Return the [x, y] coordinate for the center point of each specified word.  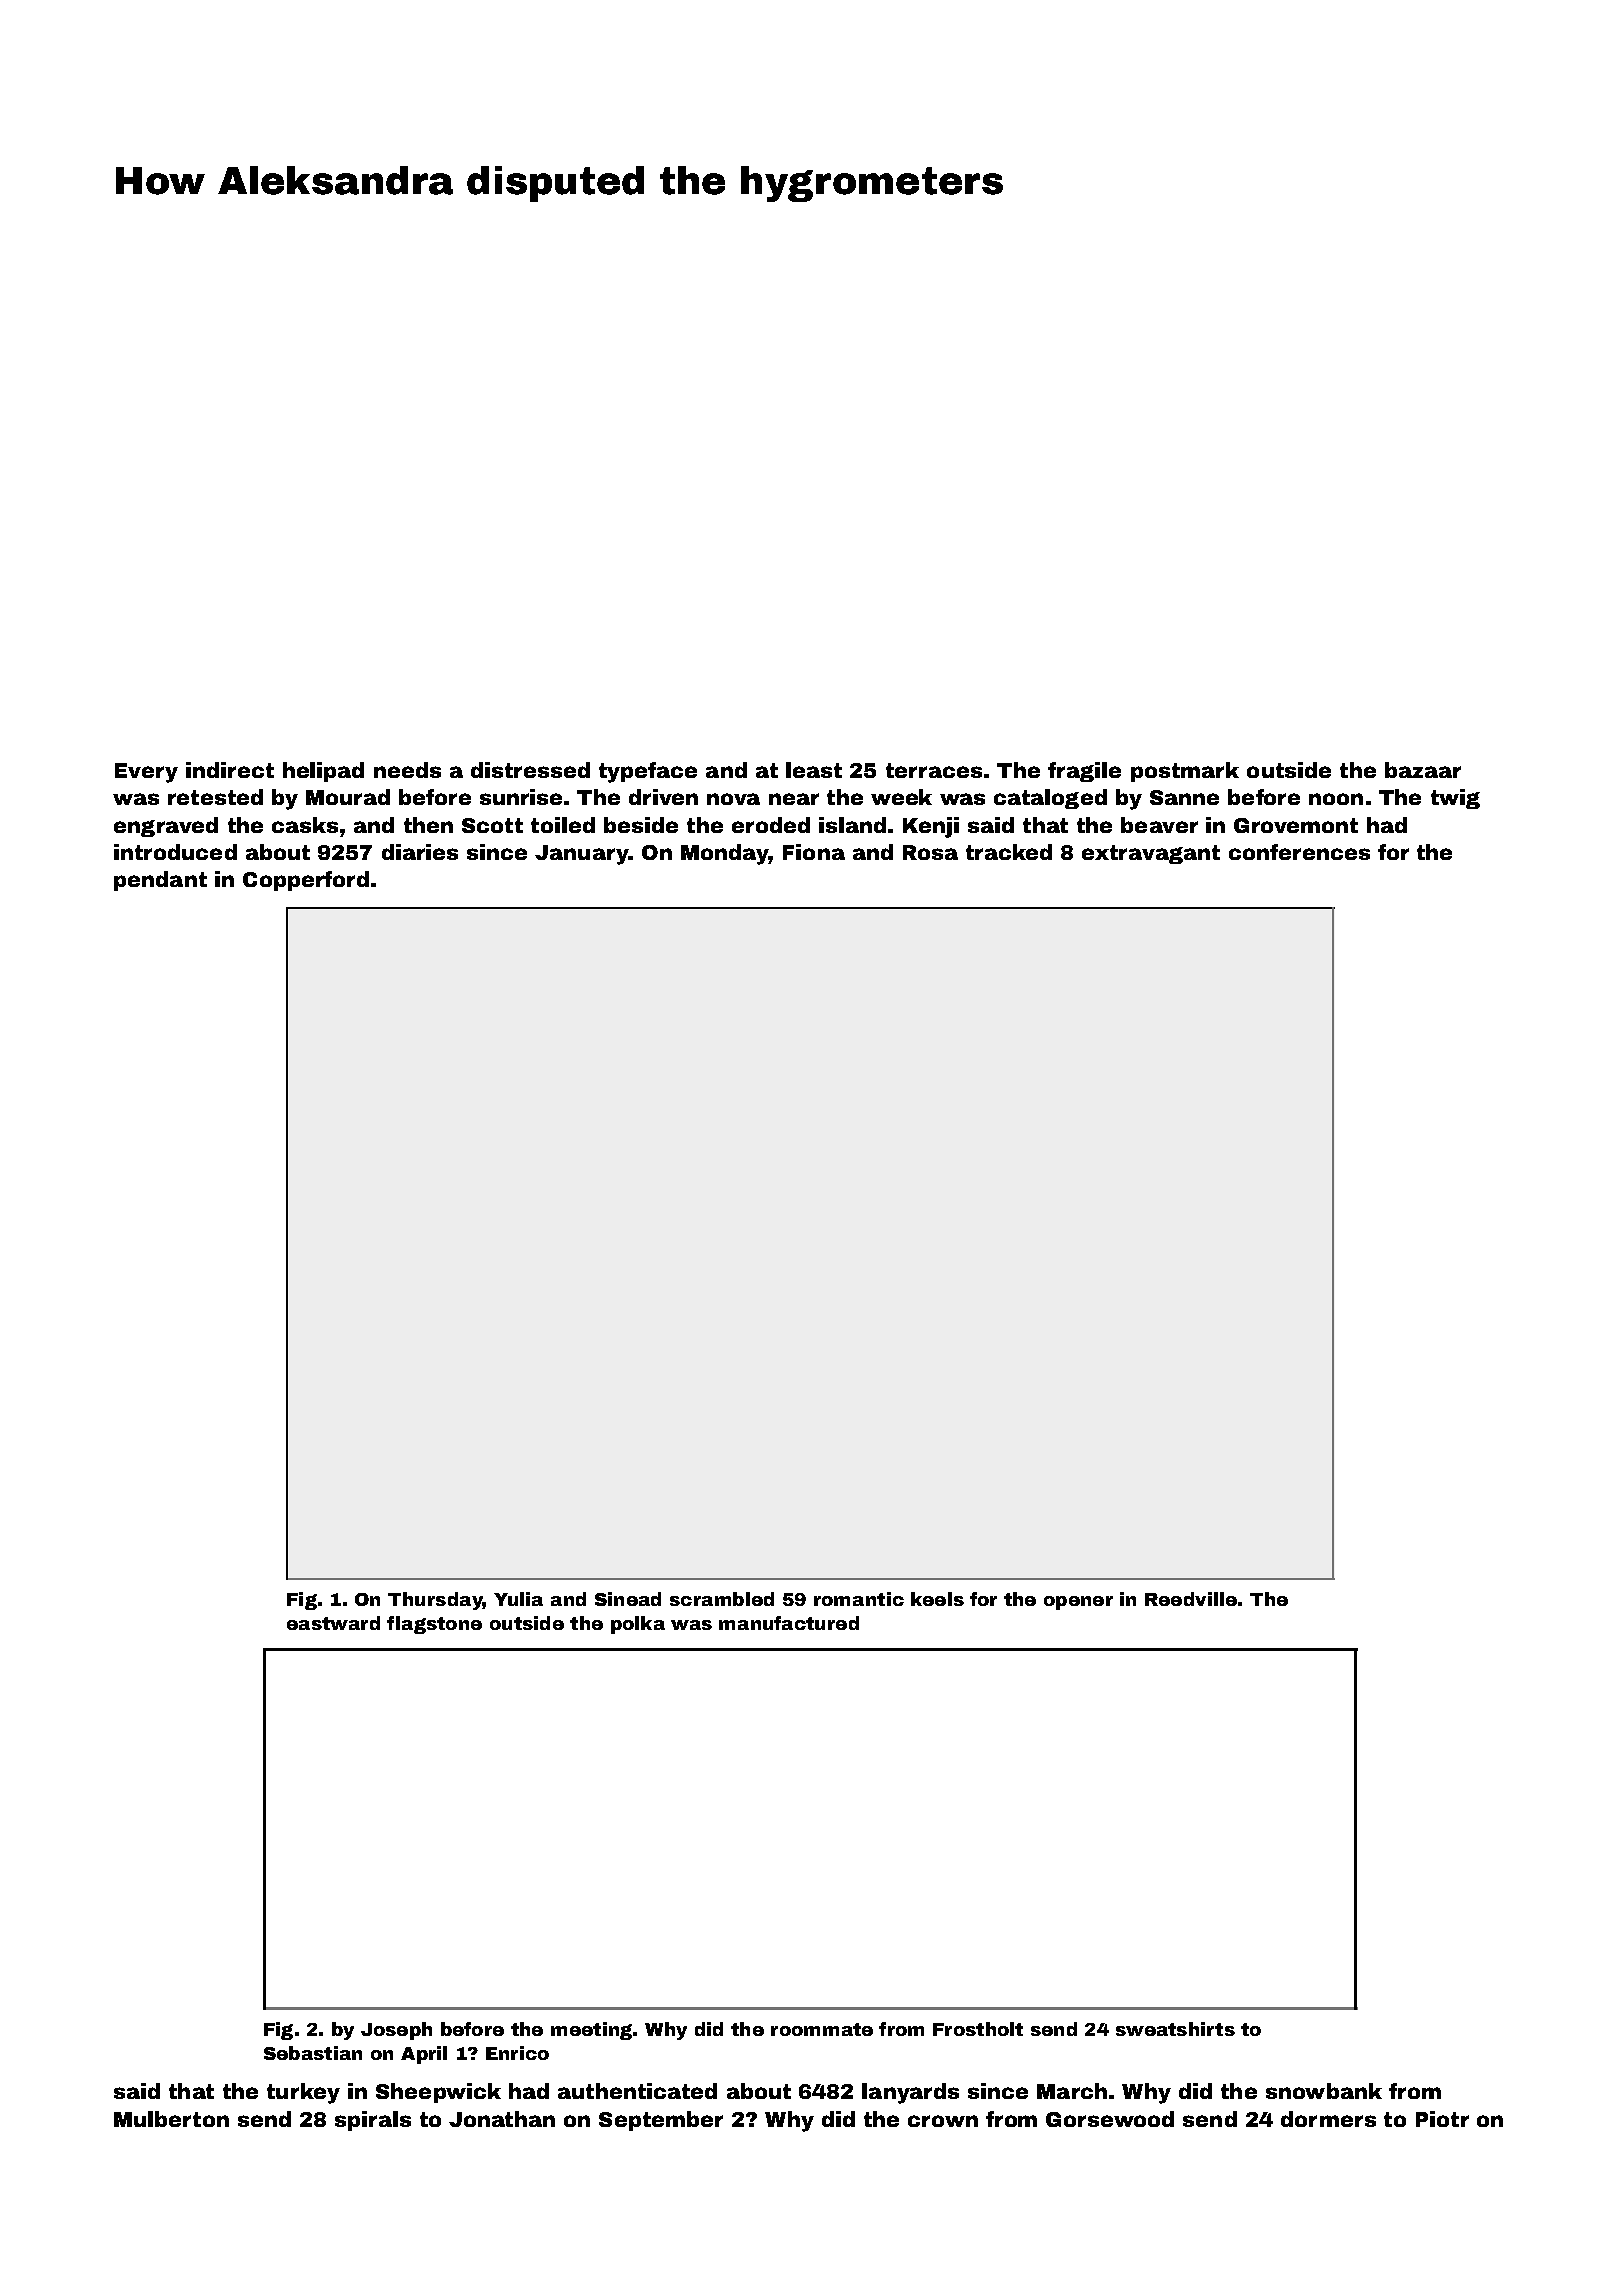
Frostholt [978, 2029]
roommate [822, 2029]
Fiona [814, 852]
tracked [1009, 852]
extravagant [1151, 854]
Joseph [396, 2031]
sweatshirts [1175, 2029]
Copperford [306, 881]
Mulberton [171, 2119]
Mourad [348, 797]
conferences [1299, 852]
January [582, 855]
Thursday [435, 1601]
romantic [859, 1599]
